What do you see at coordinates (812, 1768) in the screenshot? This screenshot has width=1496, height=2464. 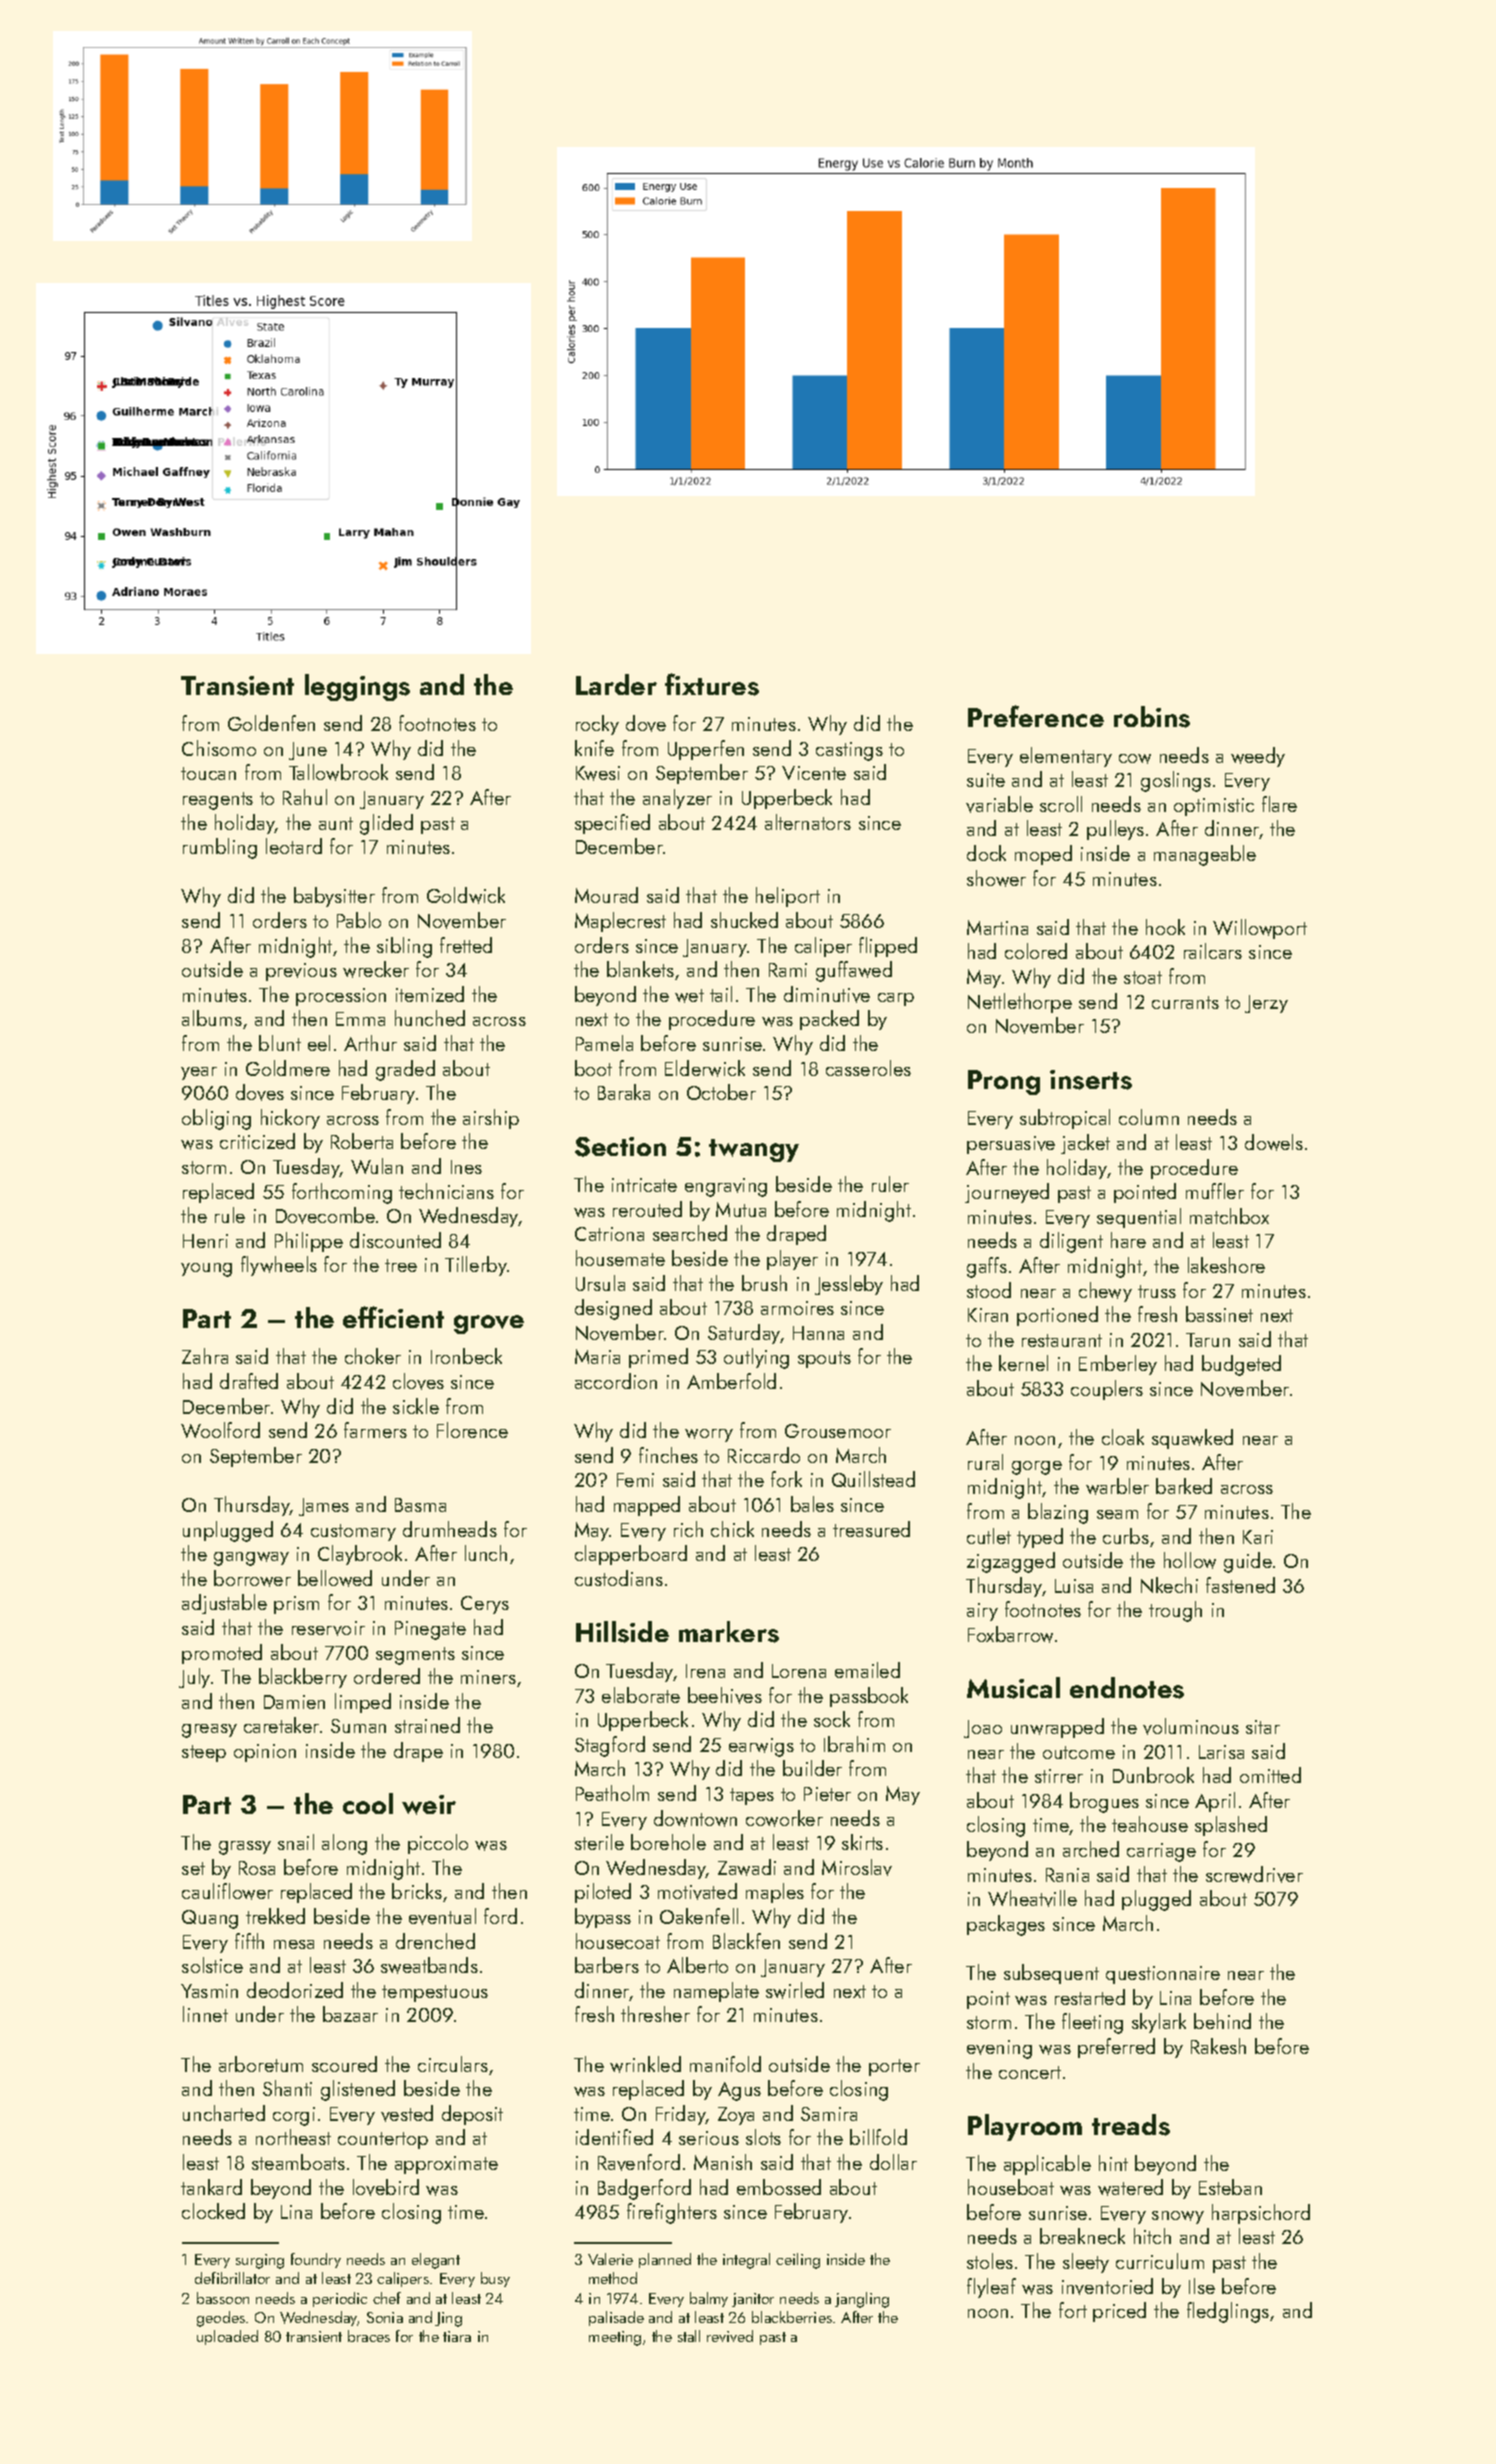 I see `builder` at bounding box center [812, 1768].
